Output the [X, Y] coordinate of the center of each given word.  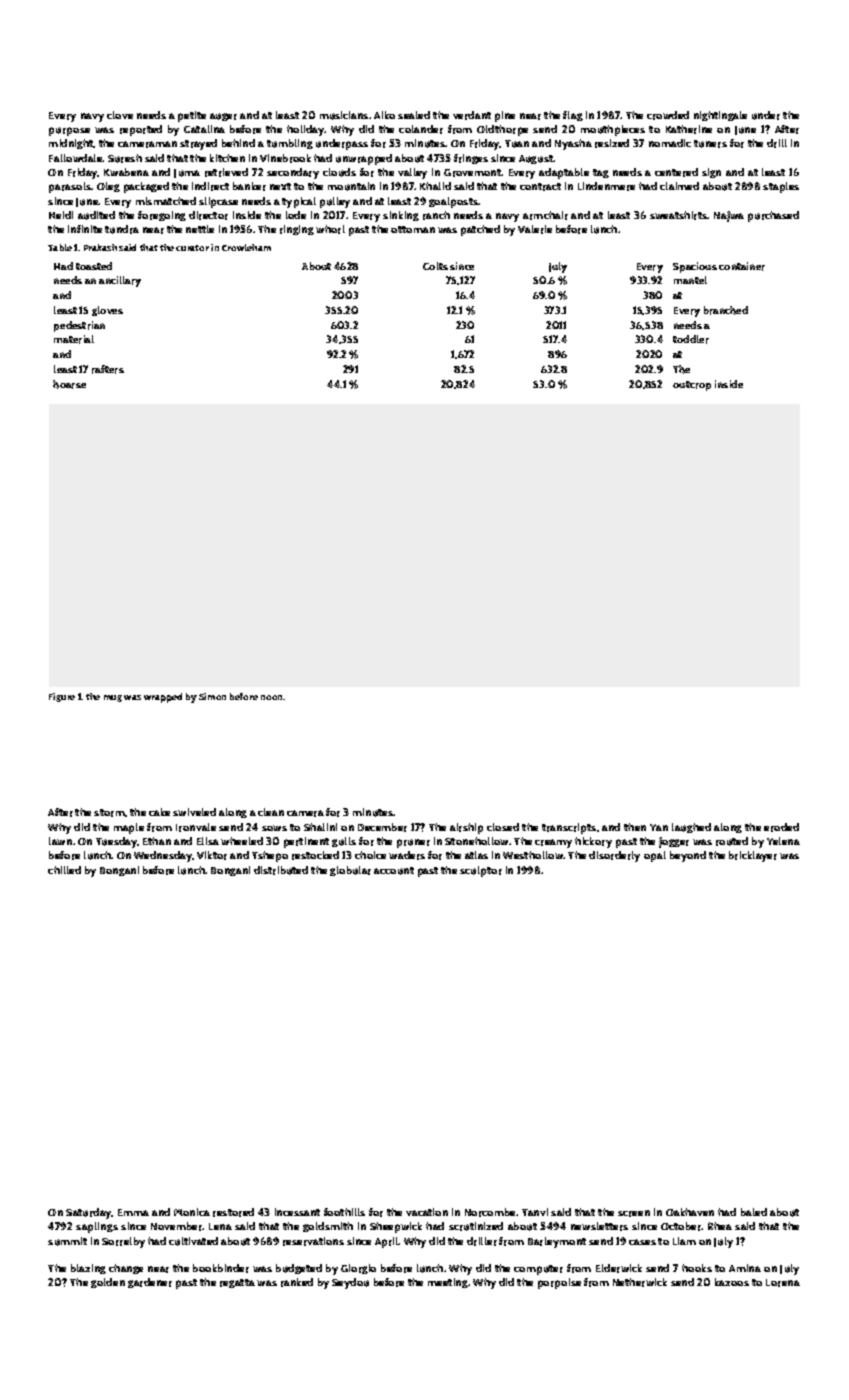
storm [109, 813]
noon [272, 697]
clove [120, 115]
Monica [192, 1212]
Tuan [517, 144]
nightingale [720, 116]
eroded [781, 827]
